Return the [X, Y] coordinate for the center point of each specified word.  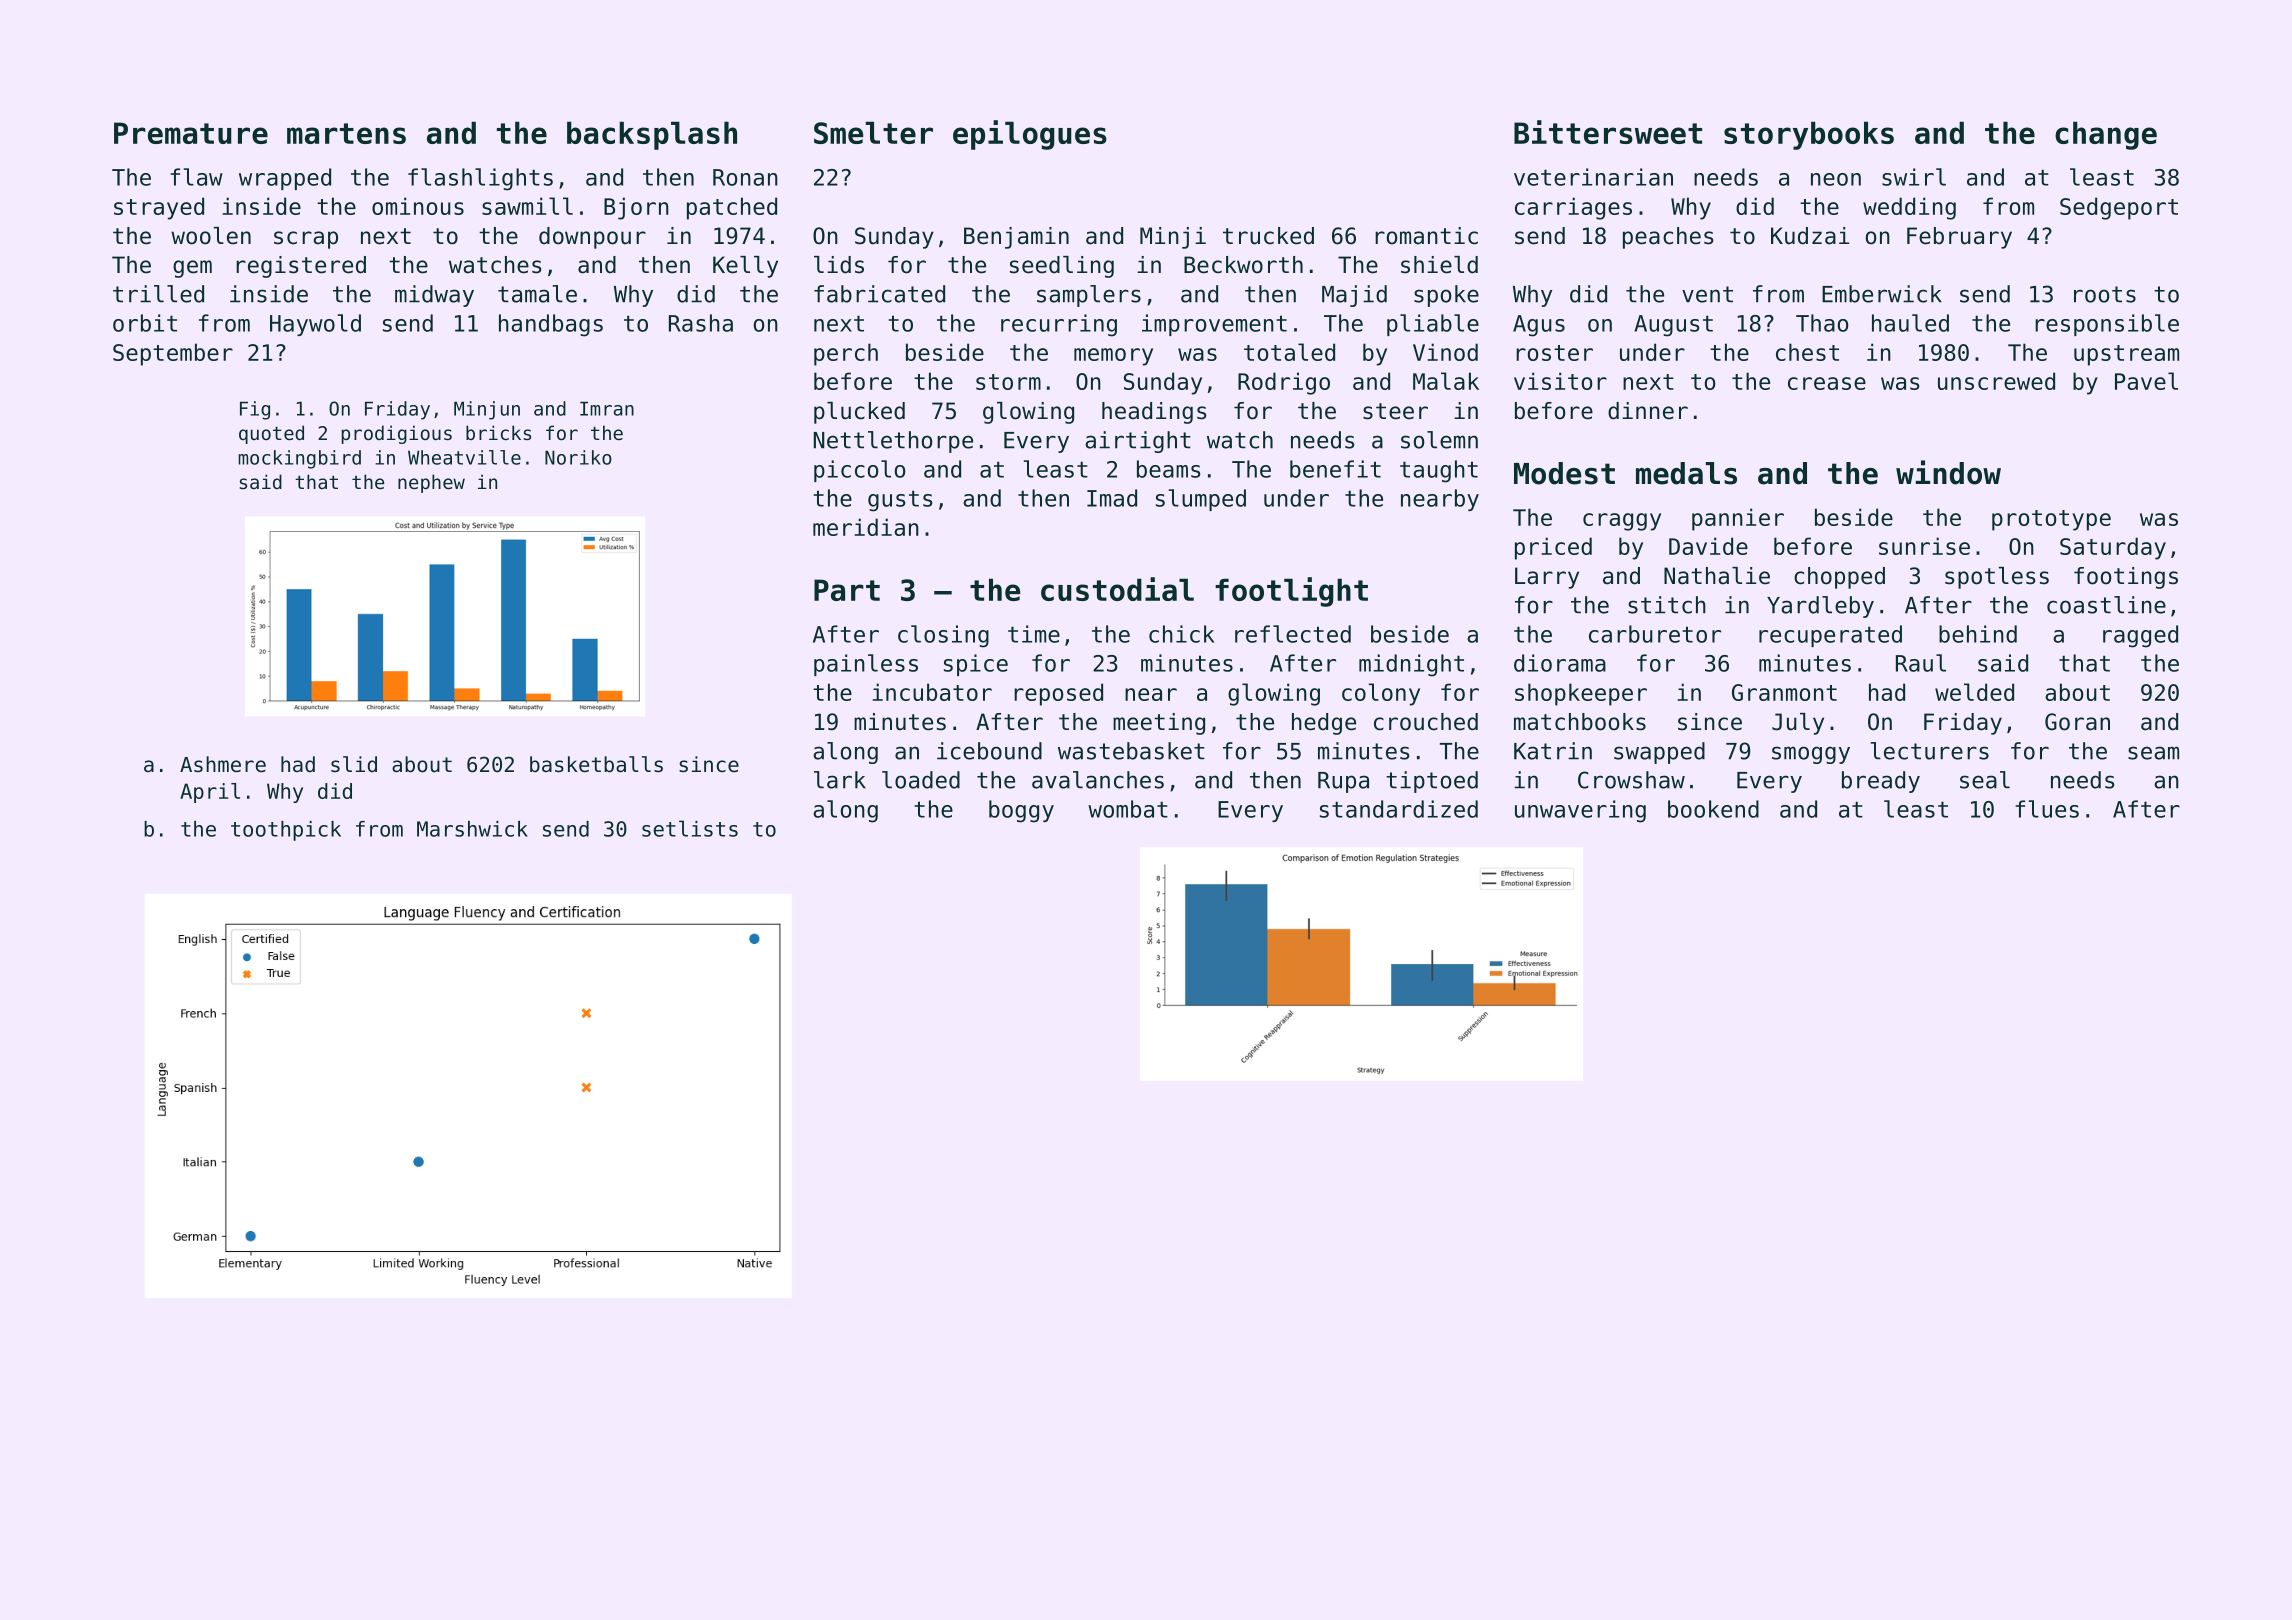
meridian [866, 527]
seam [2153, 753]
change [2106, 135]
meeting [1159, 724]
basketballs [596, 764]
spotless [1997, 578]
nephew [431, 483]
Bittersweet [1608, 132]
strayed [159, 208]
